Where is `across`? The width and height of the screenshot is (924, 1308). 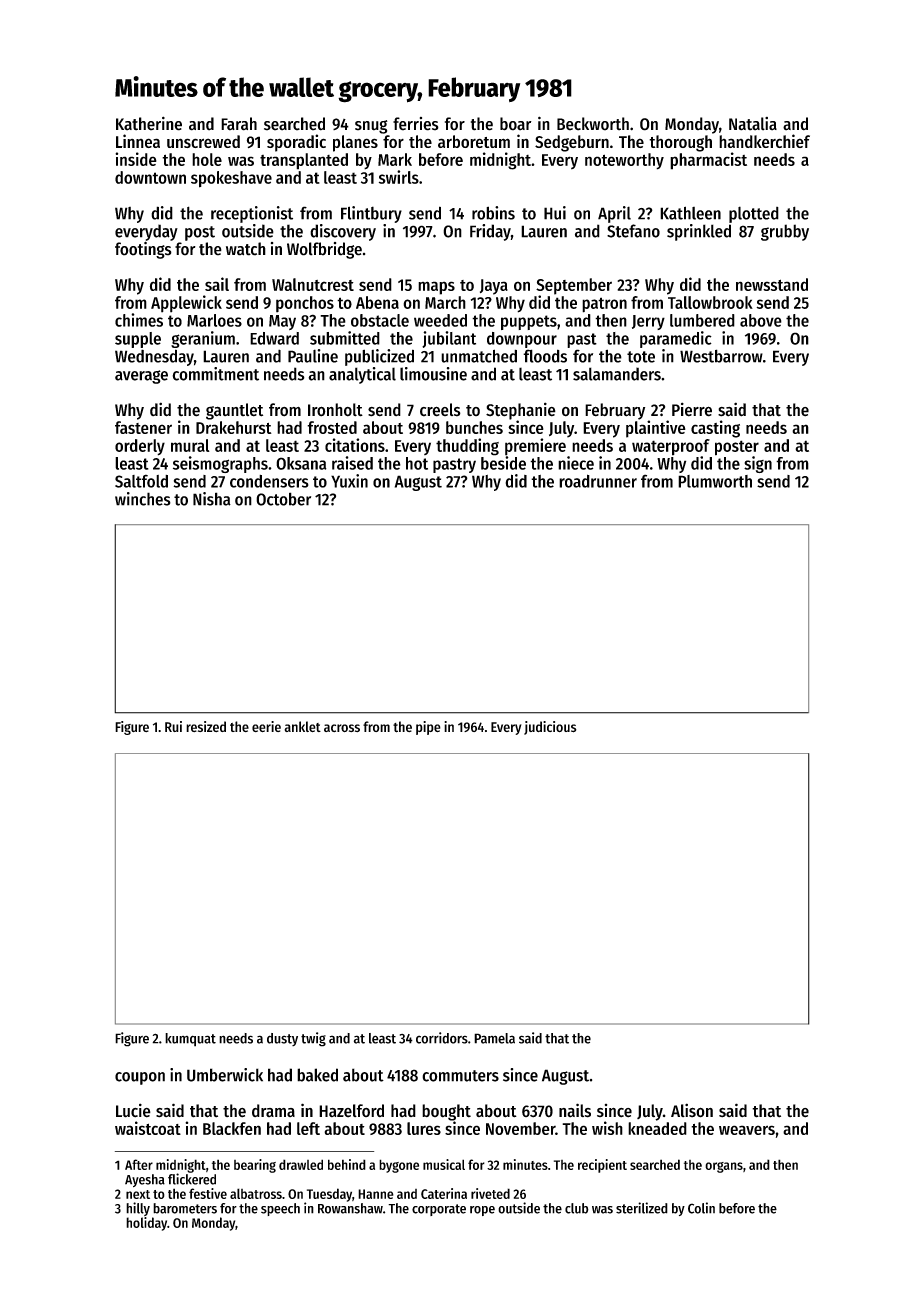
across is located at coordinates (342, 728).
